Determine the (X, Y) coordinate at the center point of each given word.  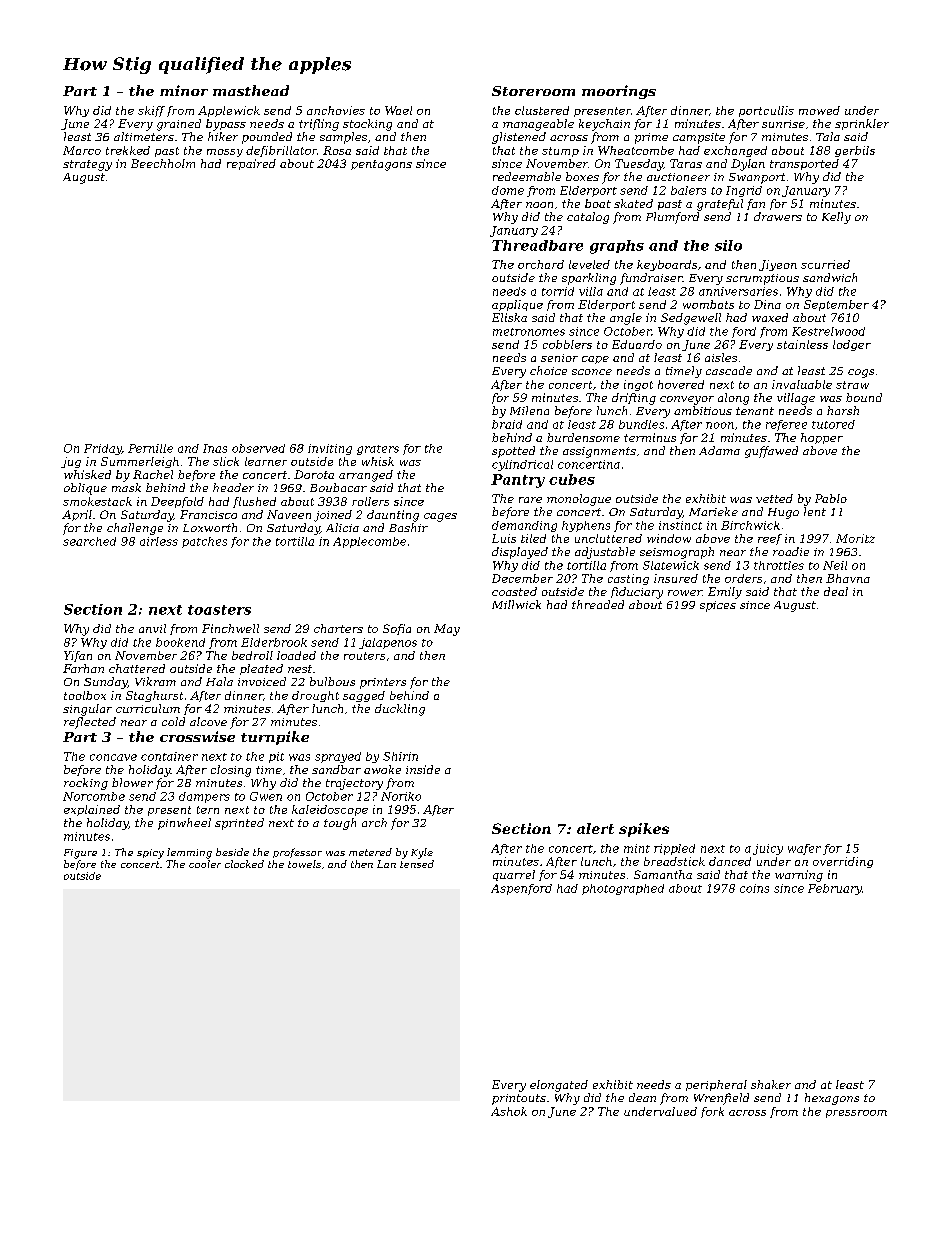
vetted (774, 498)
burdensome (583, 437)
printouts (519, 1099)
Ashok (509, 1111)
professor (297, 853)
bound (864, 397)
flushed (254, 502)
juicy (768, 849)
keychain (604, 125)
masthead (251, 90)
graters (378, 450)
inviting (330, 449)
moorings (619, 92)
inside (423, 769)
